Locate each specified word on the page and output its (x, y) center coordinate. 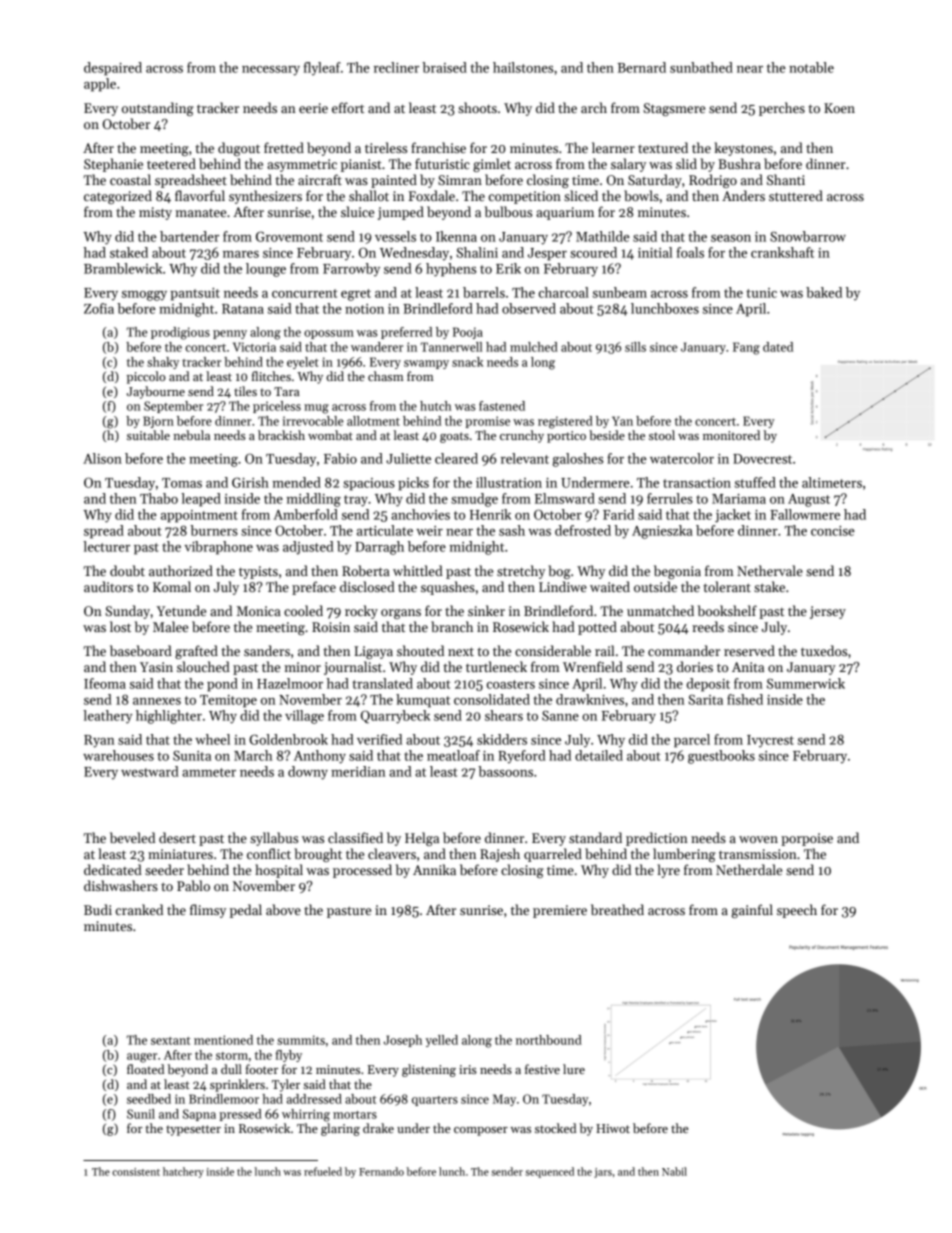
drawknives (590, 699)
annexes (157, 701)
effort (348, 107)
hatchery (183, 1172)
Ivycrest (770, 741)
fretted (284, 147)
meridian (358, 771)
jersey (828, 612)
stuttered (796, 195)
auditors (108, 586)
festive (542, 1069)
